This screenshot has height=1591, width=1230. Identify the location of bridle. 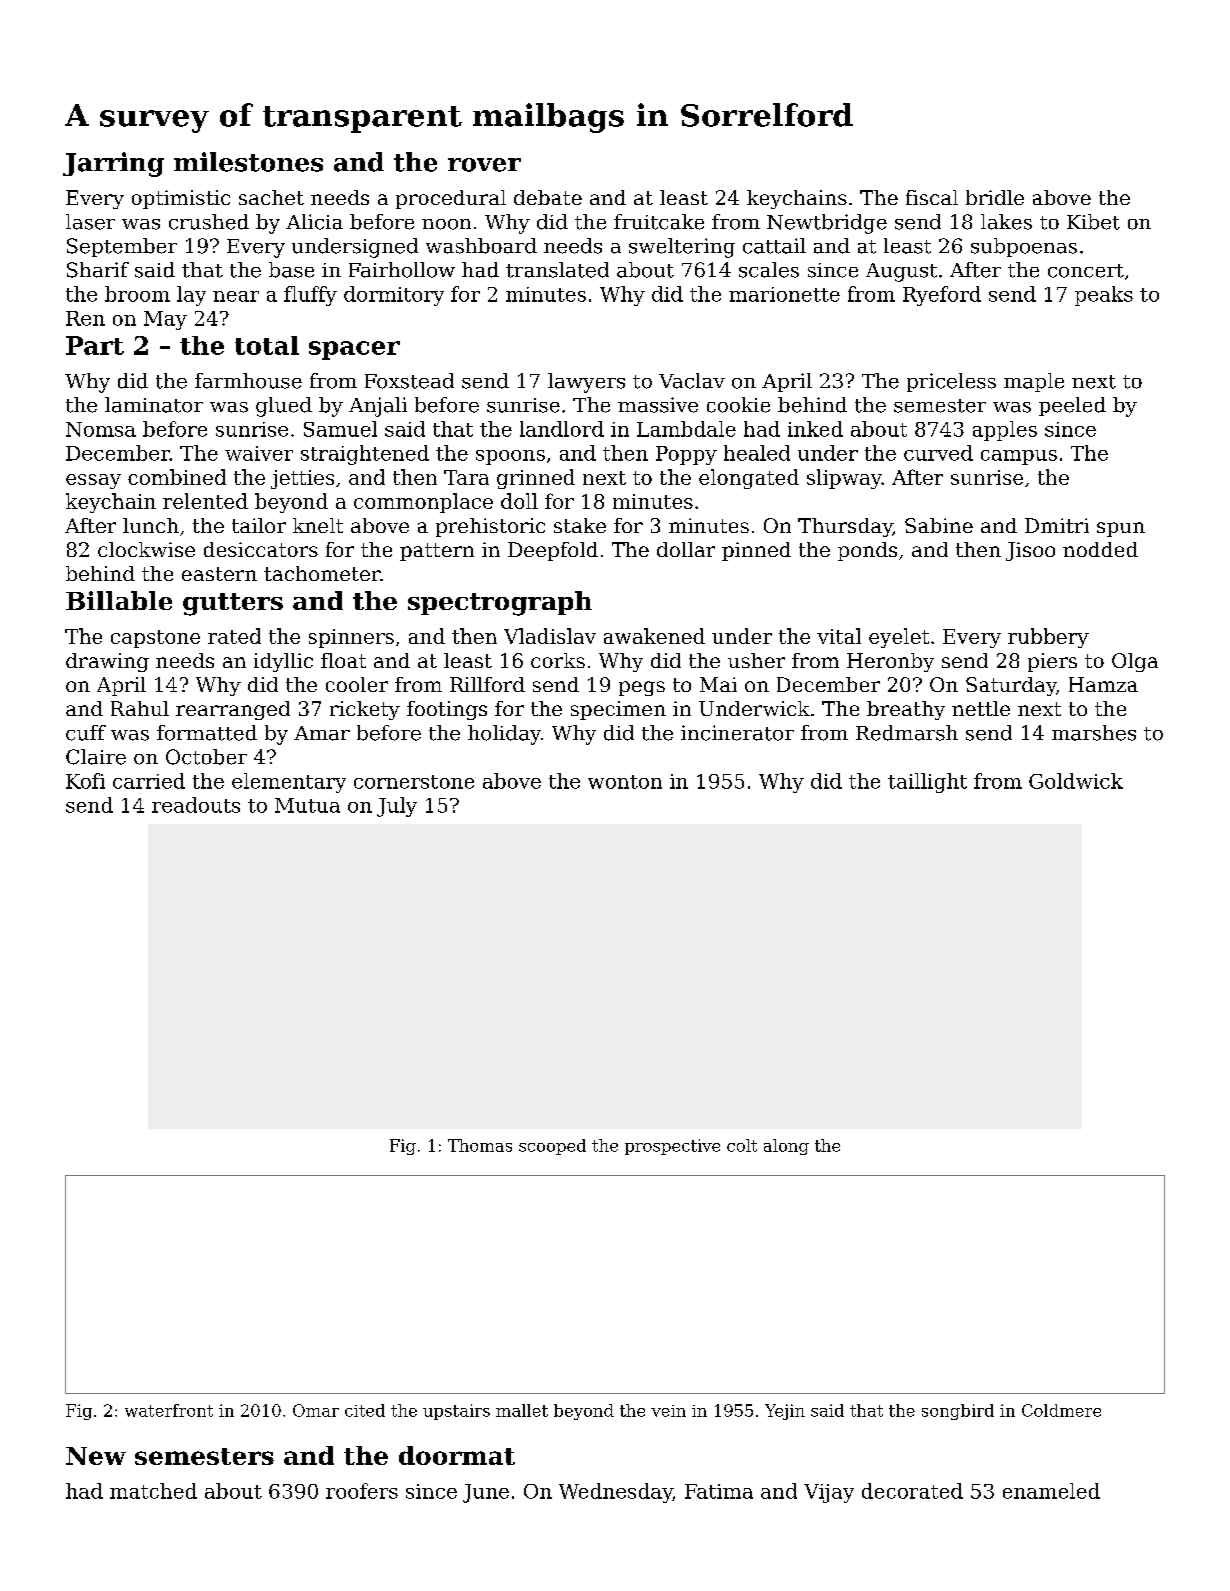
(995, 197).
